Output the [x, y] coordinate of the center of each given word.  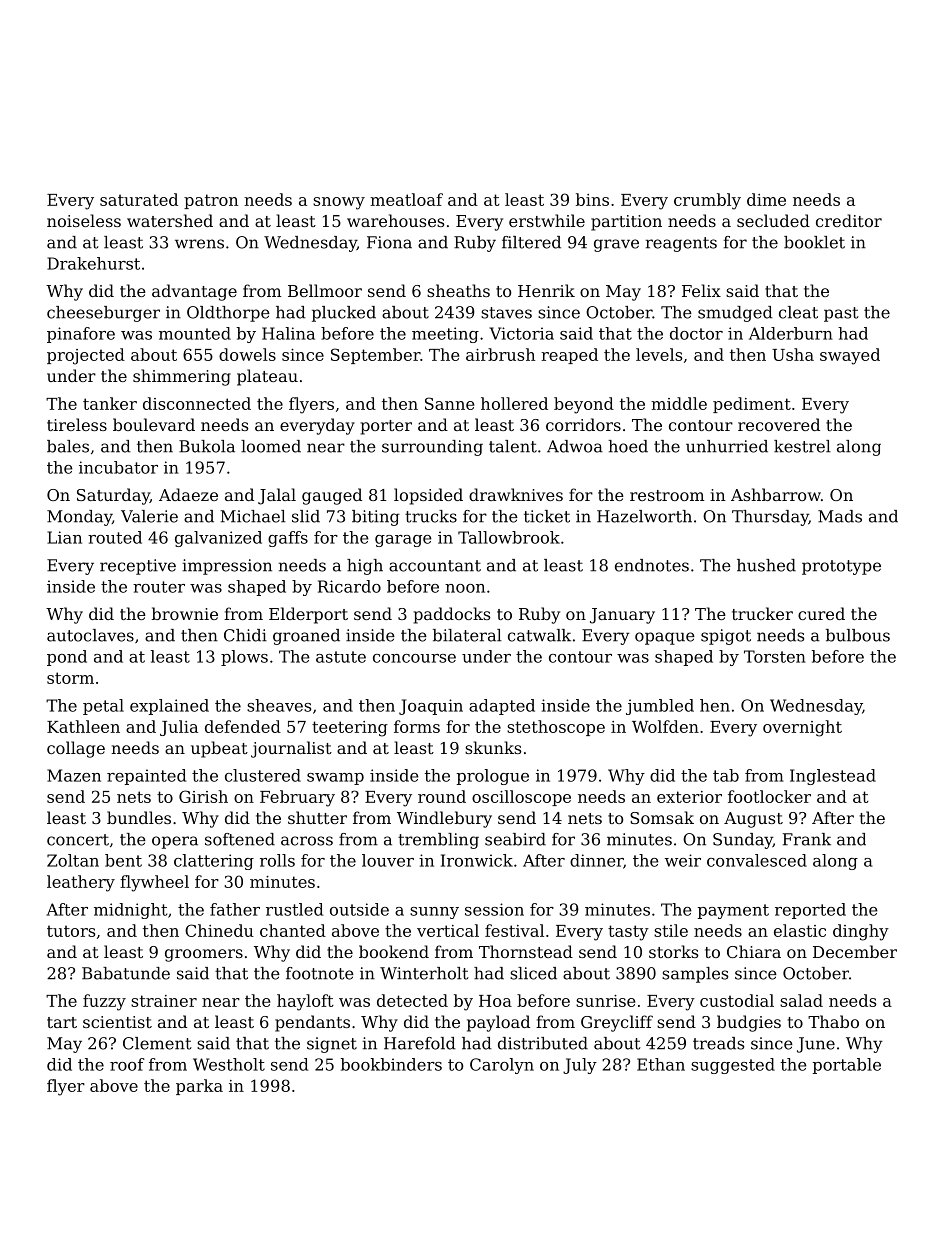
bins [592, 199]
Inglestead [833, 777]
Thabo [833, 1021]
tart [62, 1022]
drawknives [516, 494]
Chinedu [219, 930]
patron [211, 201]
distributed [543, 1043]
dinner [596, 860]
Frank [807, 839]
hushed [766, 565]
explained [169, 707]
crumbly [707, 201]
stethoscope [556, 728]
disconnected [197, 403]
